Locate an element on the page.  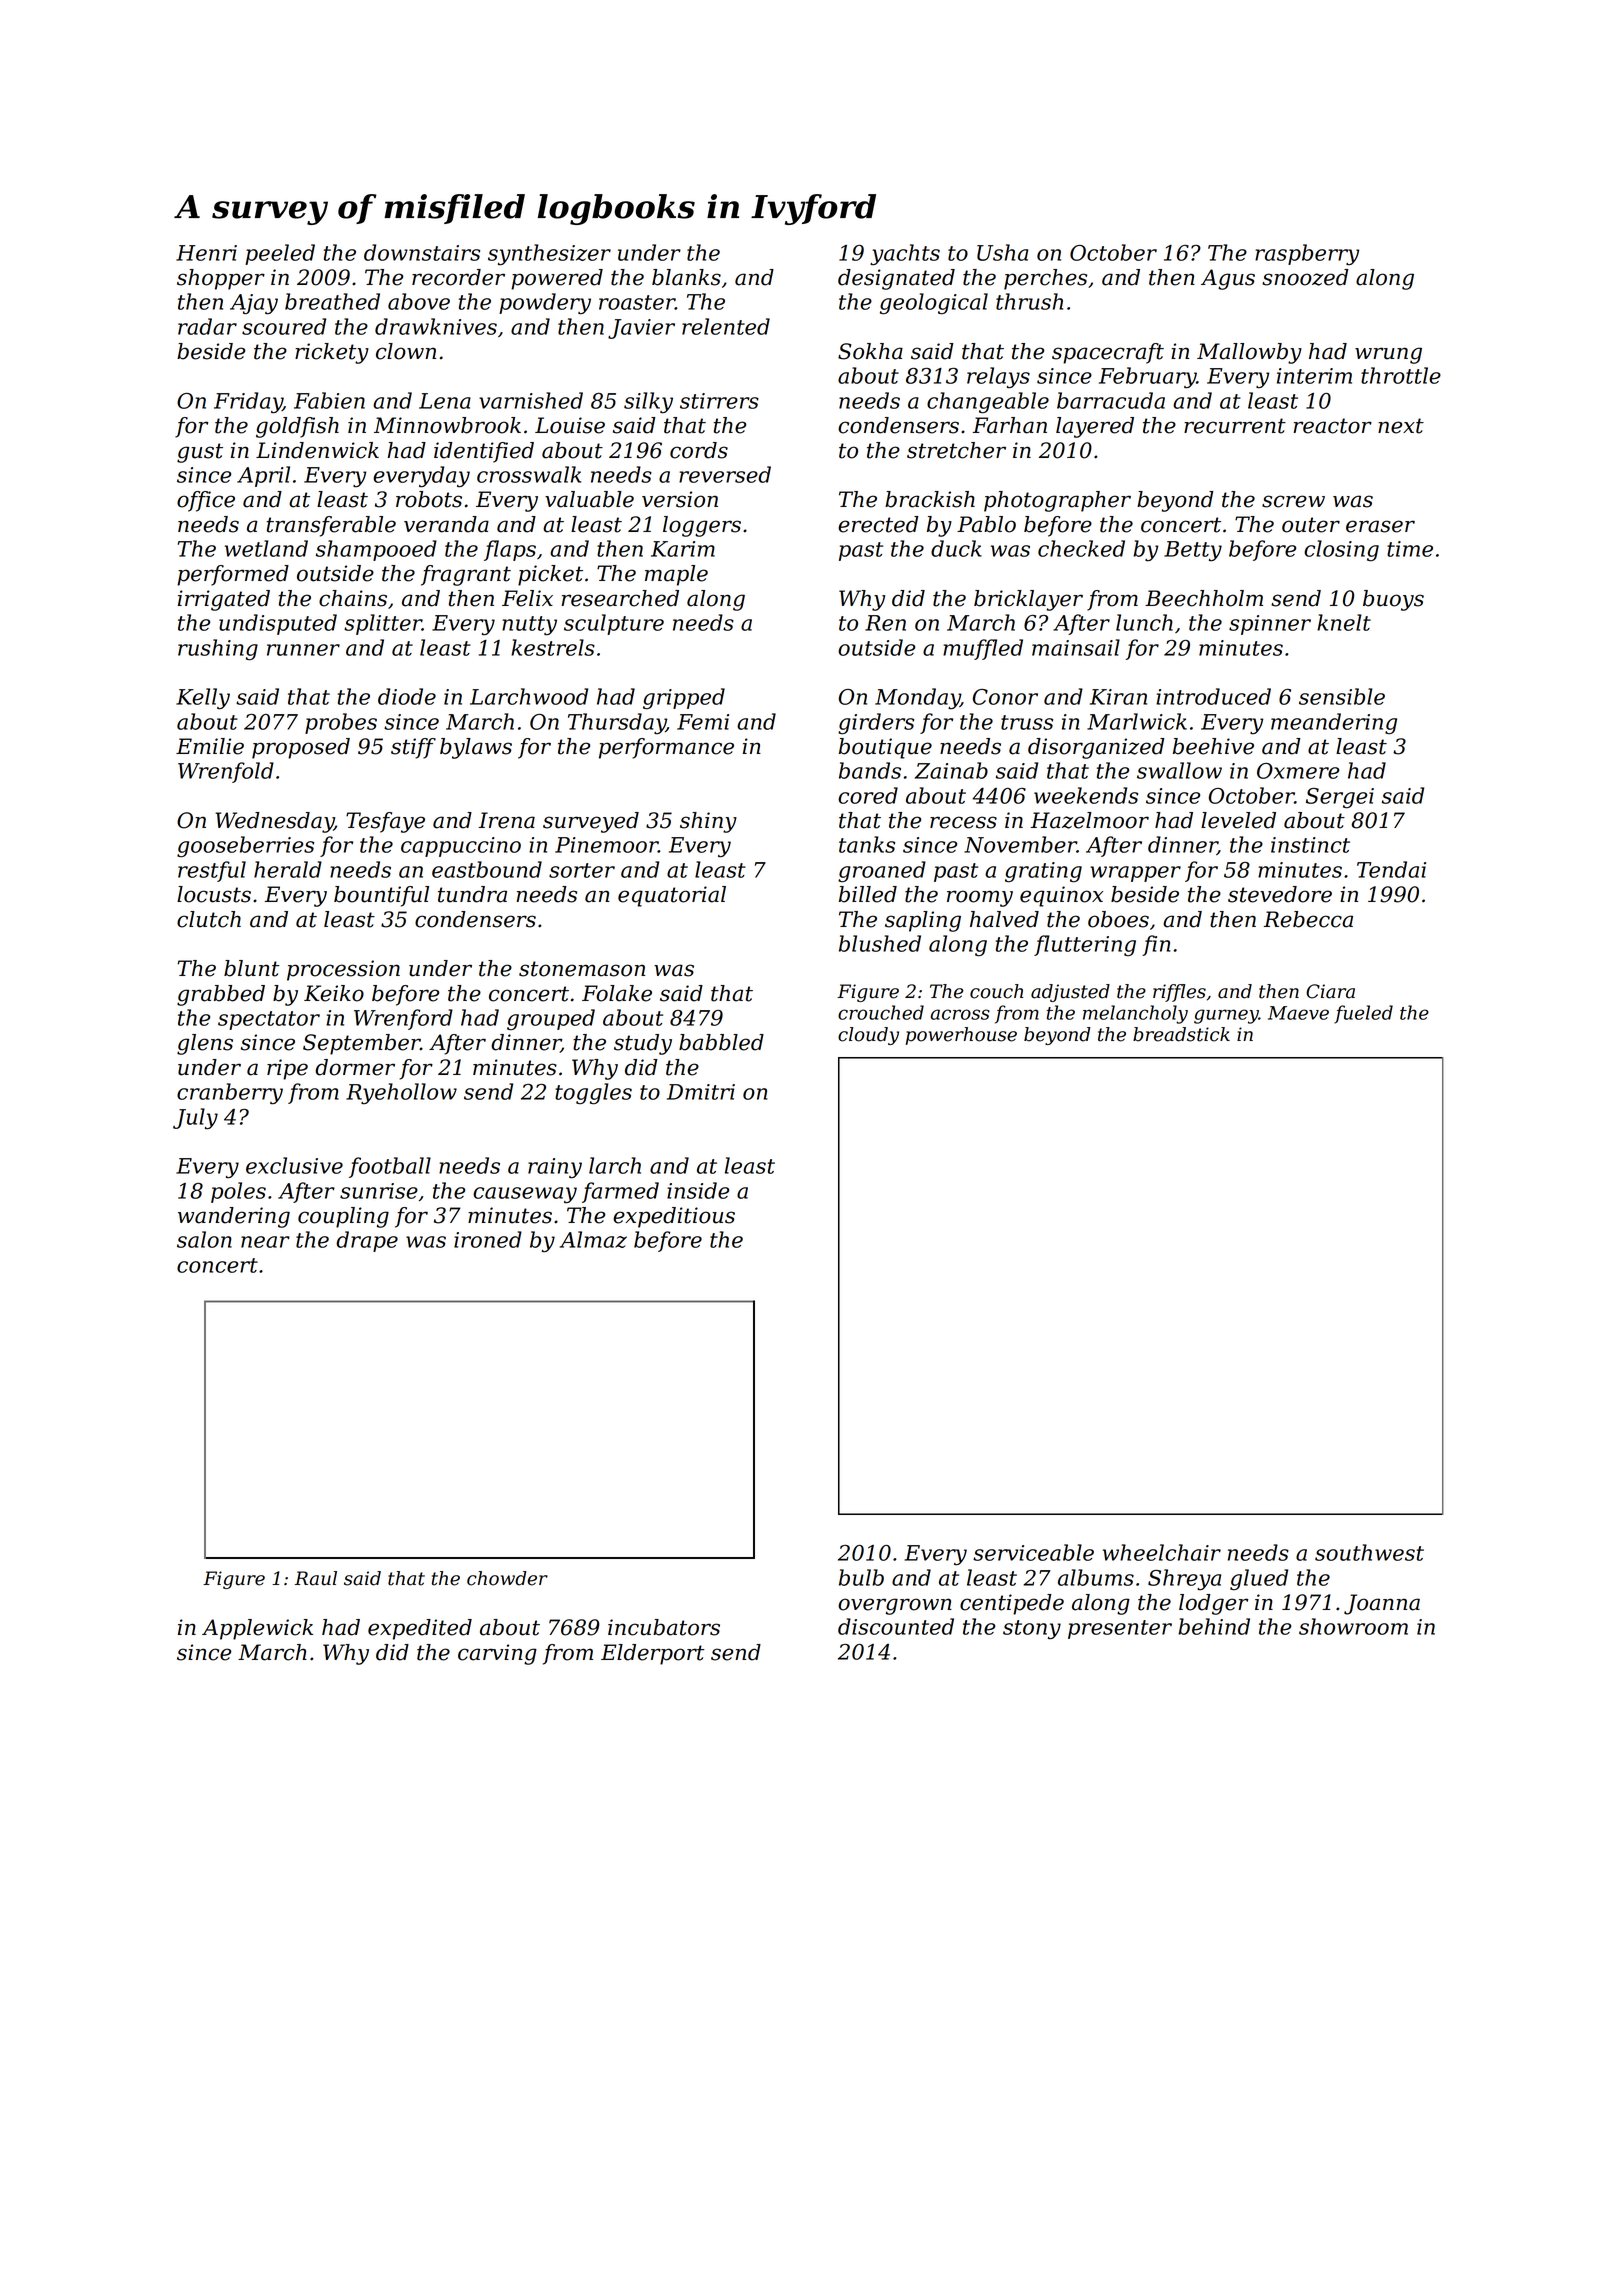
carving is located at coordinates (497, 1654).
